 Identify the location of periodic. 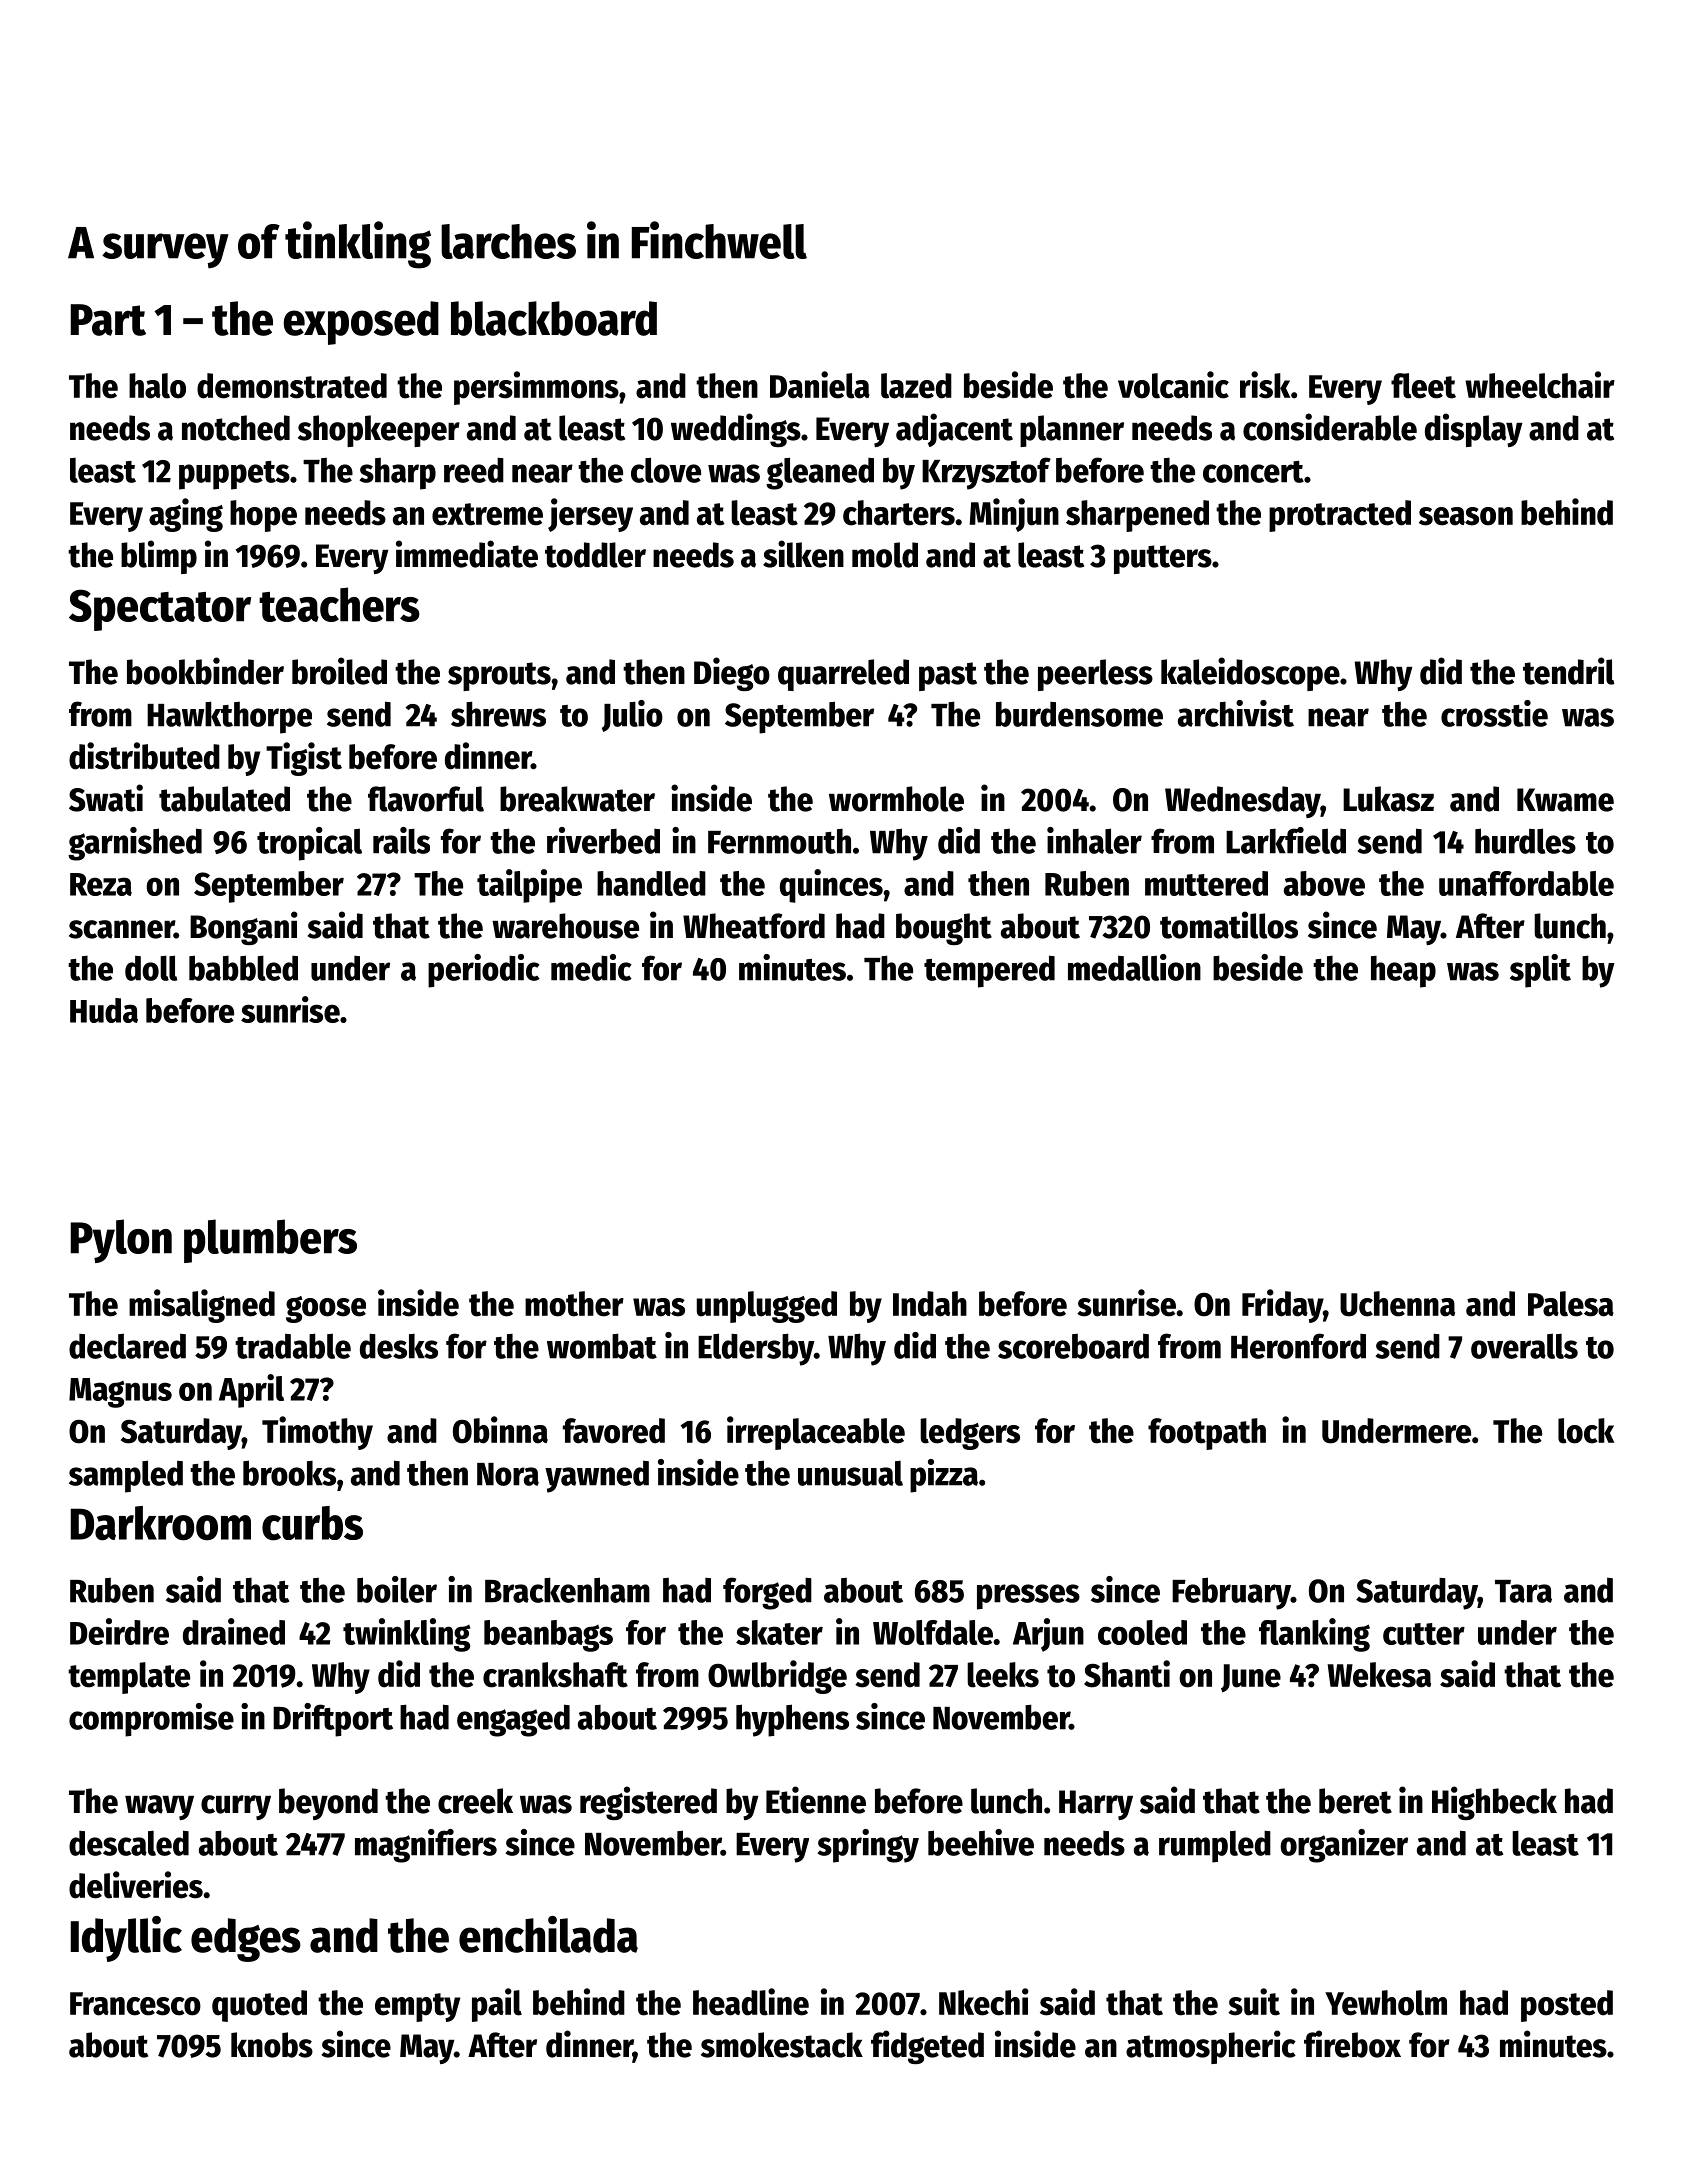
(484, 971).
